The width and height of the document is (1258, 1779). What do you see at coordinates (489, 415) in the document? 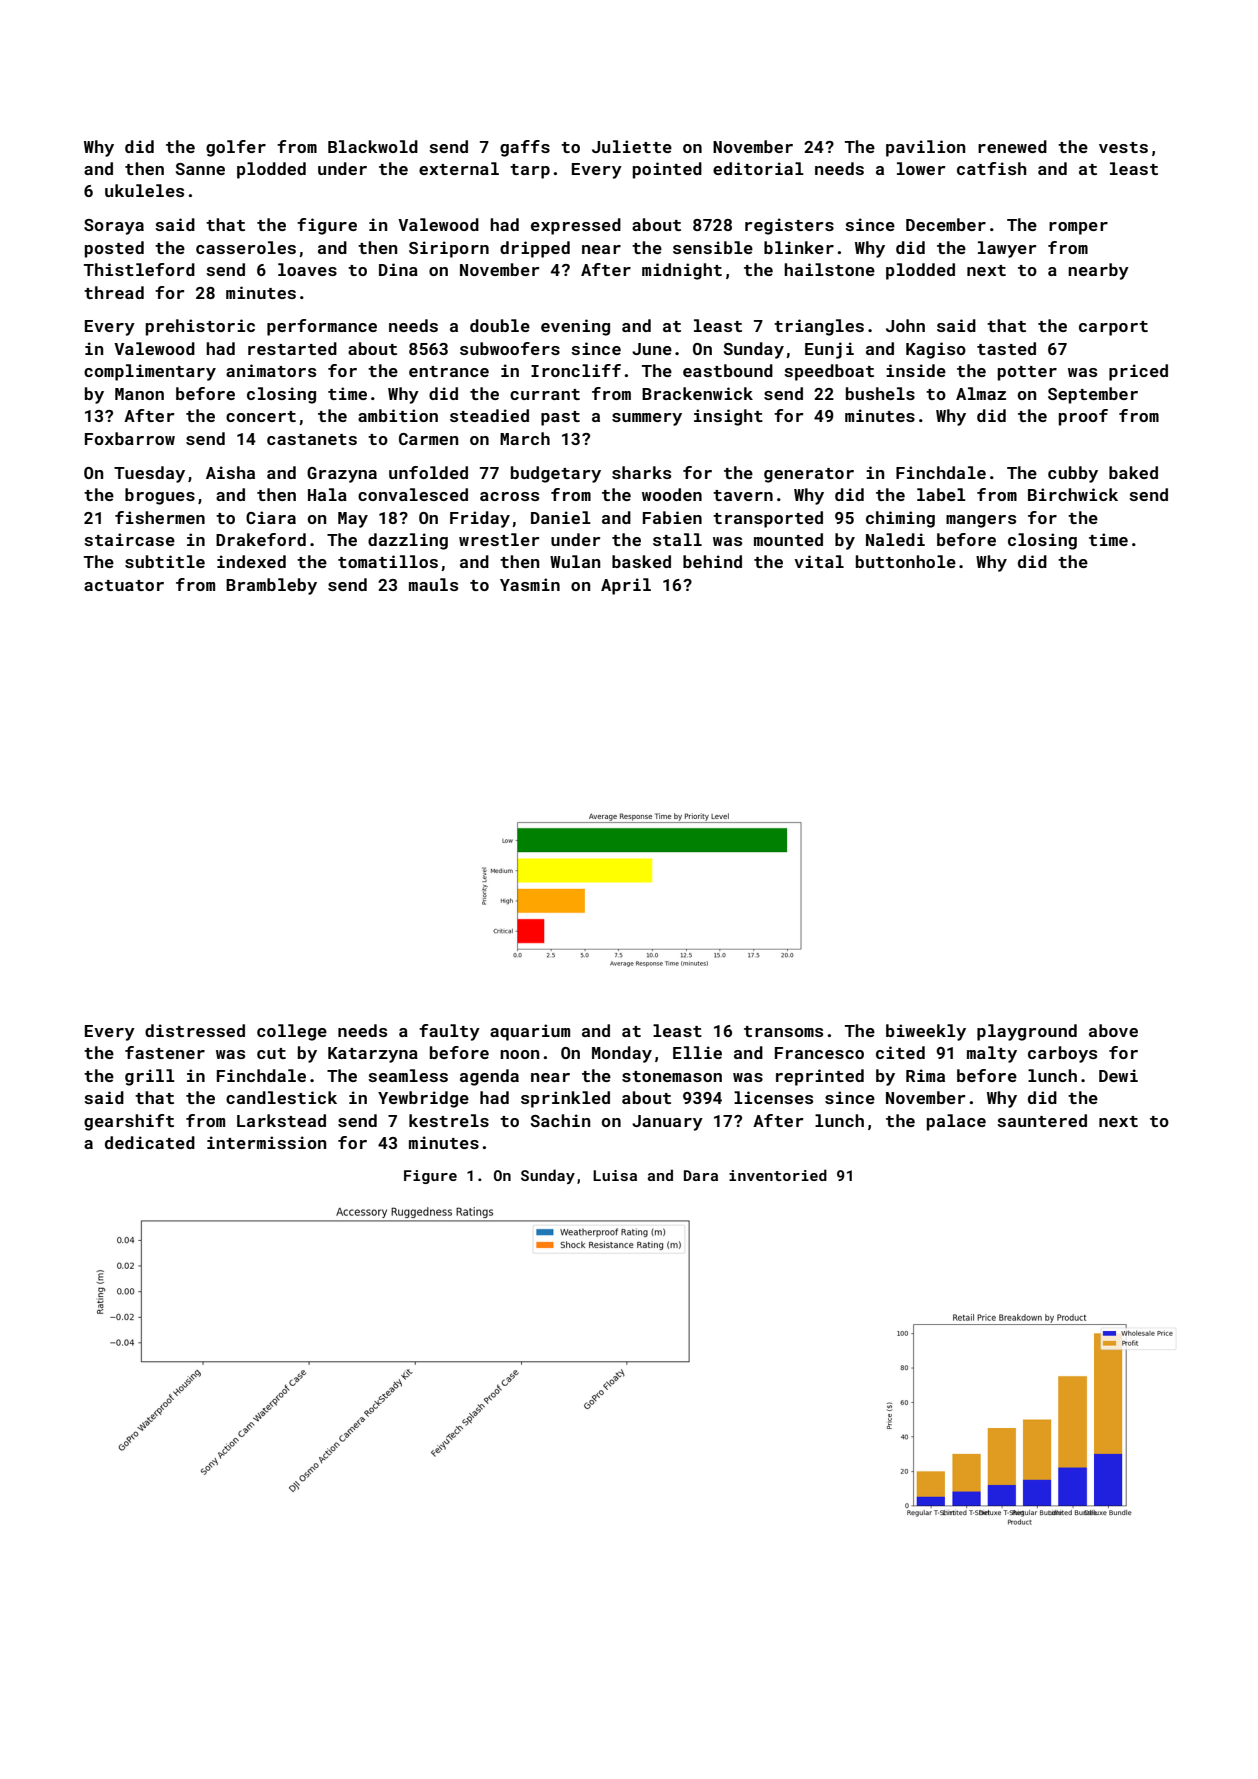
I see `steadied` at bounding box center [489, 415].
